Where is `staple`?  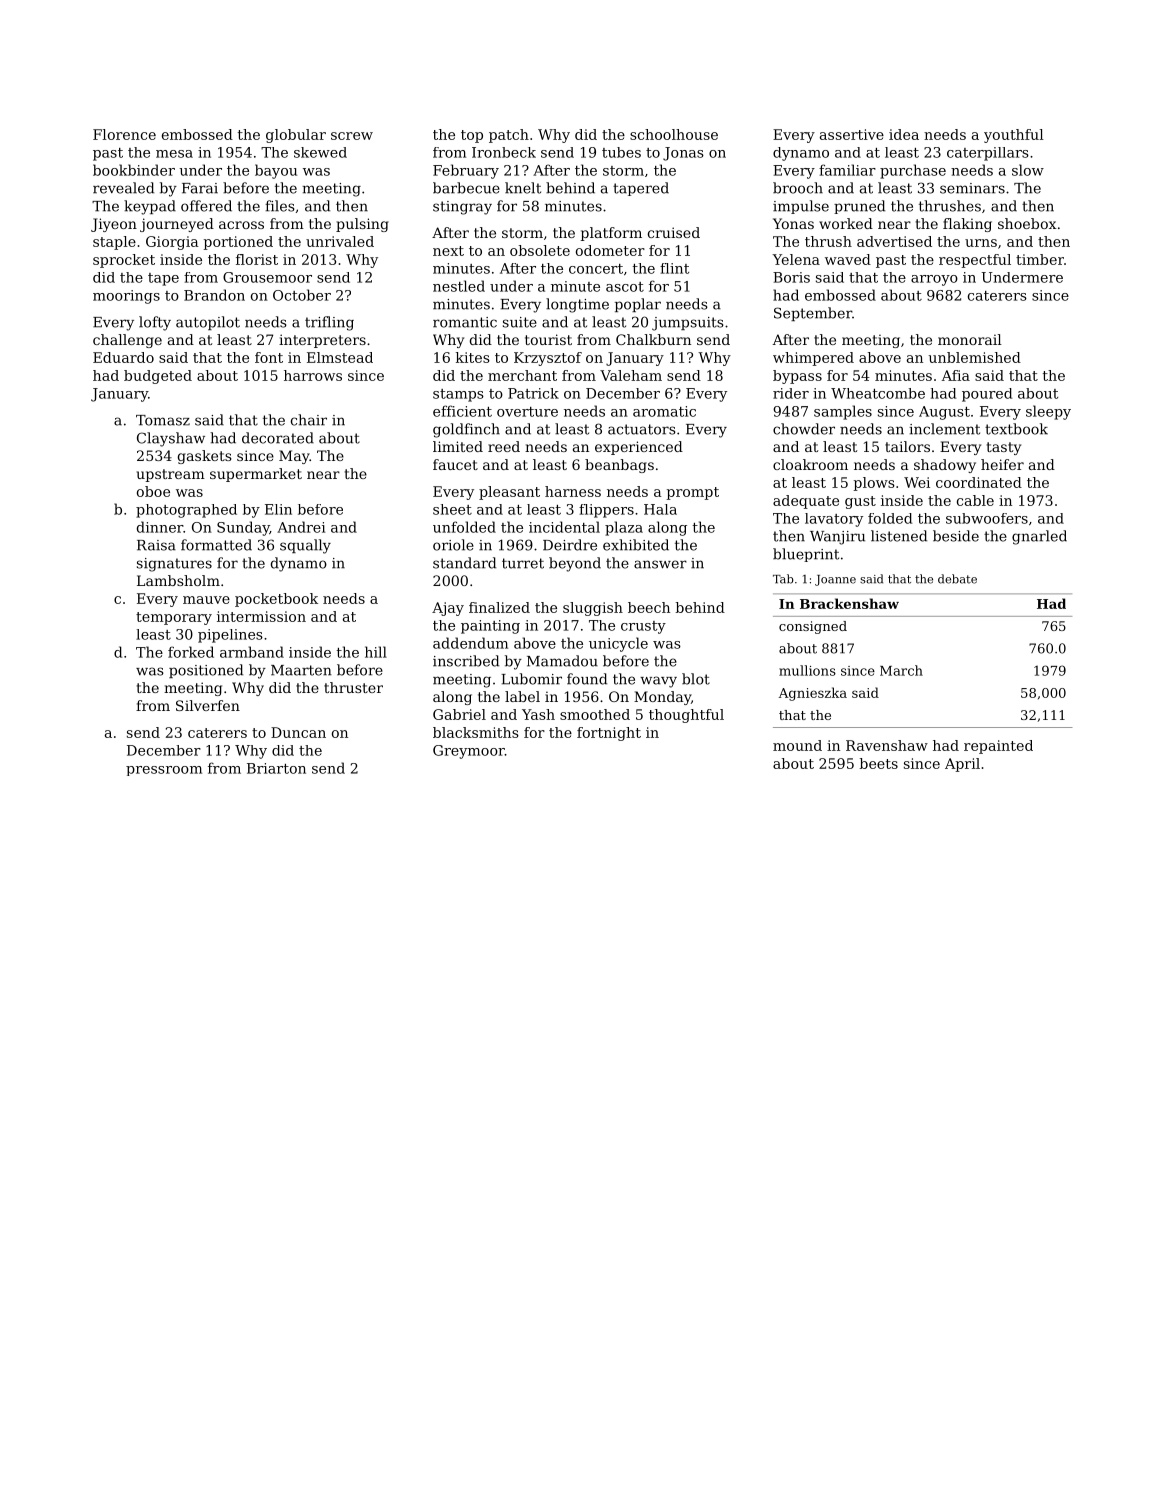 staple is located at coordinates (114, 243).
